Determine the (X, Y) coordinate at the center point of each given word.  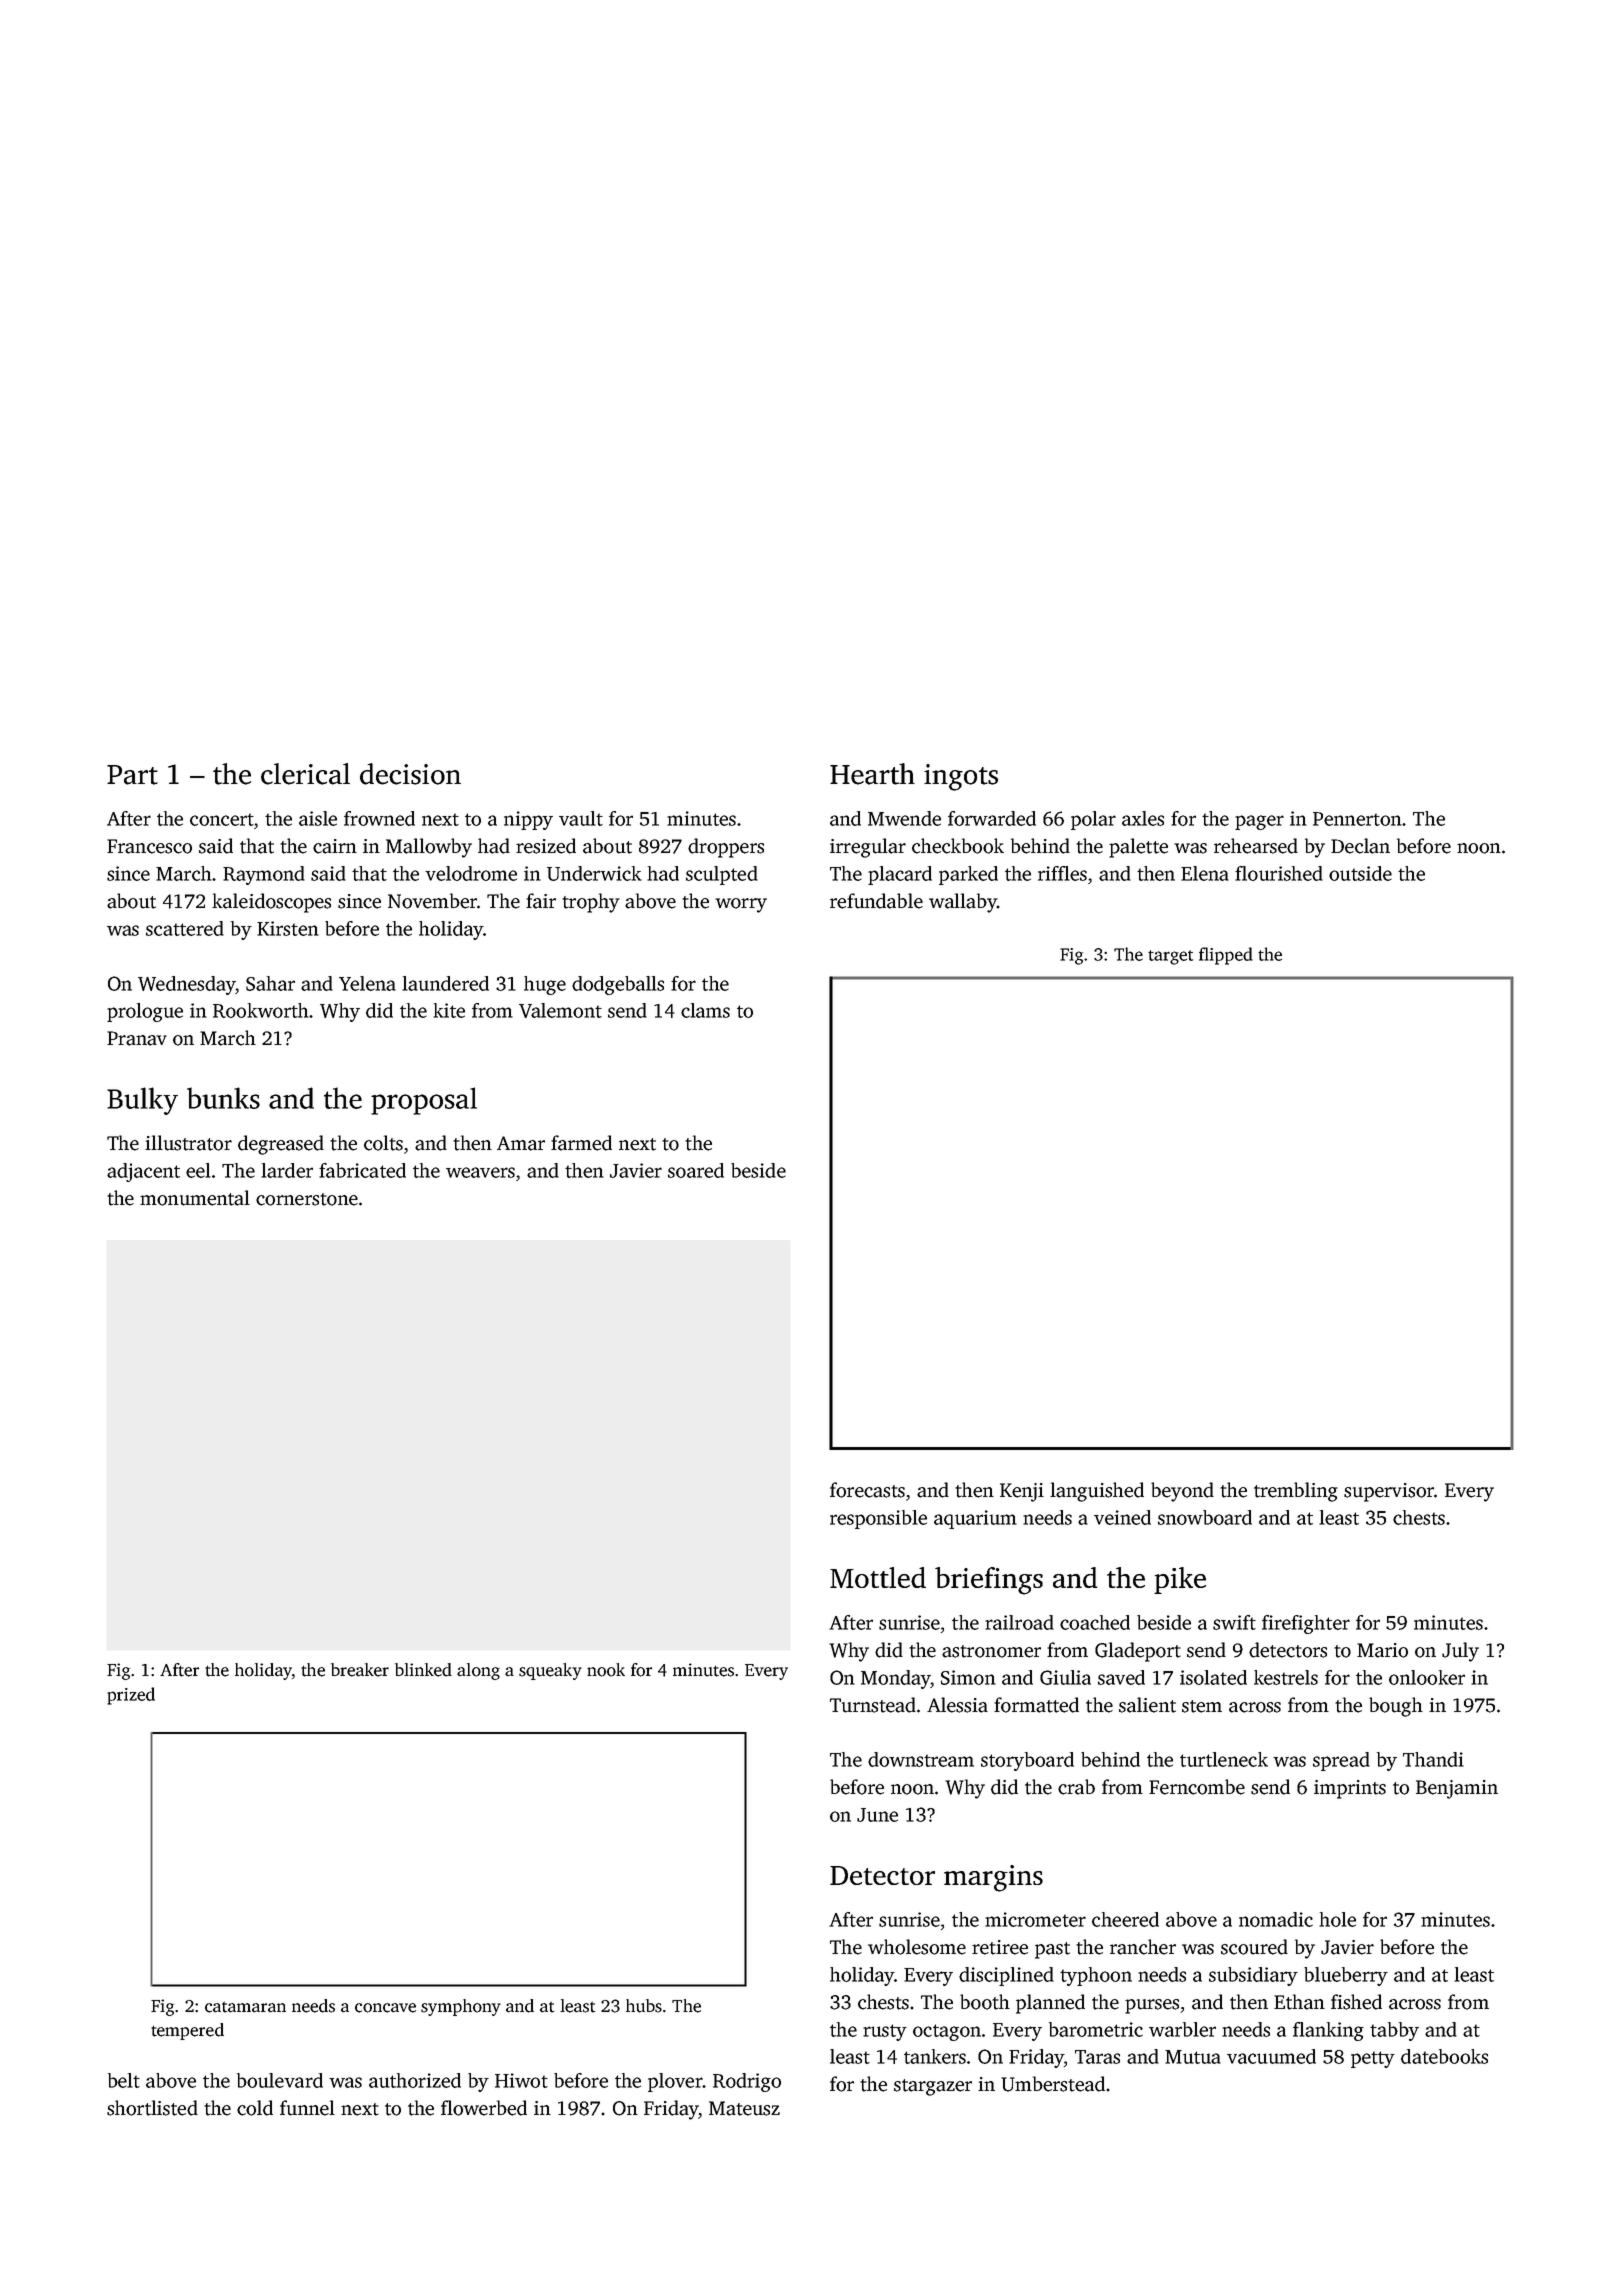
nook (606, 1670)
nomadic (1276, 1919)
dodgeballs (618, 985)
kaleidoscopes (271, 903)
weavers (480, 1172)
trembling (1296, 1492)
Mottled (878, 1577)
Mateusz (744, 2108)
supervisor (1389, 1492)
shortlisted (152, 2108)
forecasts (867, 1490)
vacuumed (1271, 2056)
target (1170, 957)
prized (131, 1696)
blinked (423, 1670)
